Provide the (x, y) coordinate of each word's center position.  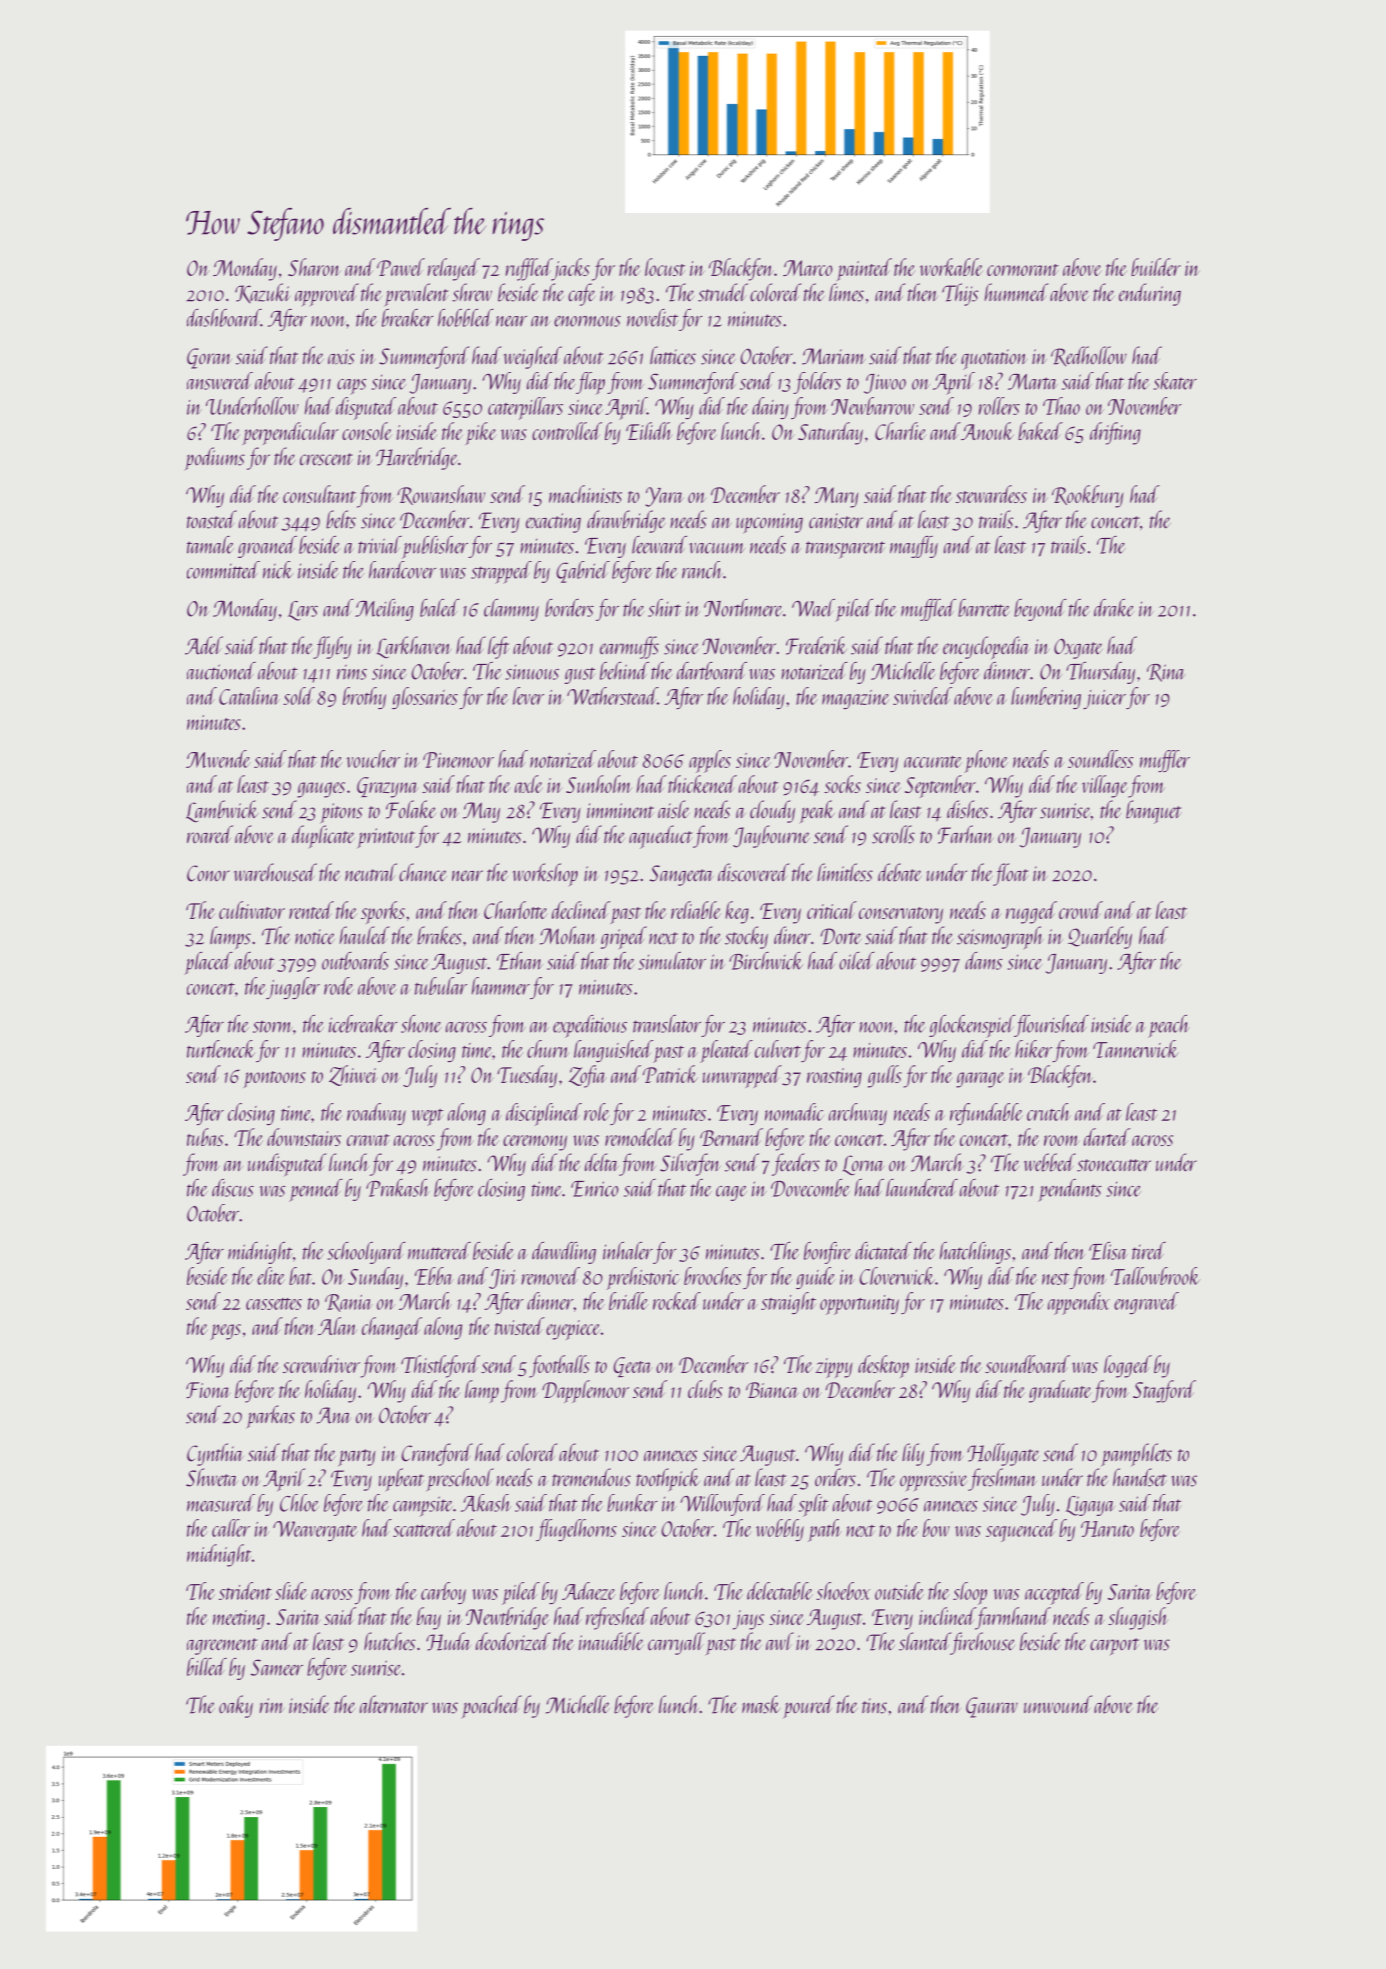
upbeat (401, 1480)
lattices (673, 355)
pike (481, 433)
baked (1040, 431)
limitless (845, 872)
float (1011, 874)
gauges (321, 790)
